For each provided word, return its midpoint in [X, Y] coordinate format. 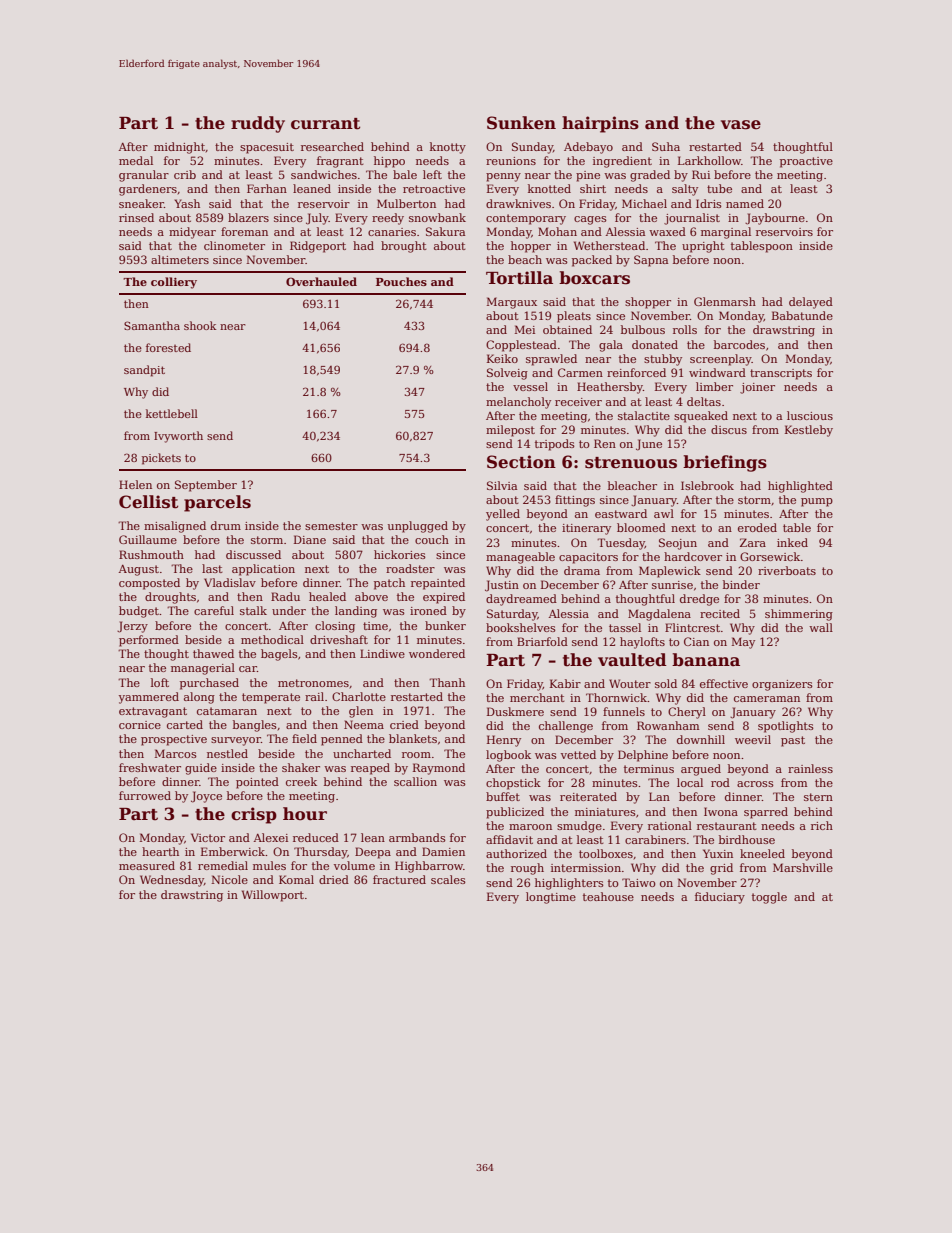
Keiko [502, 358]
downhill [701, 739]
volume [354, 865]
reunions [511, 161]
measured [147, 865]
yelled [503, 515]
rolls [685, 329]
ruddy [258, 124]
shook [200, 325]
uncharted [362, 753]
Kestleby [809, 431]
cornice [140, 725]
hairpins [600, 124]
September [206, 486]
